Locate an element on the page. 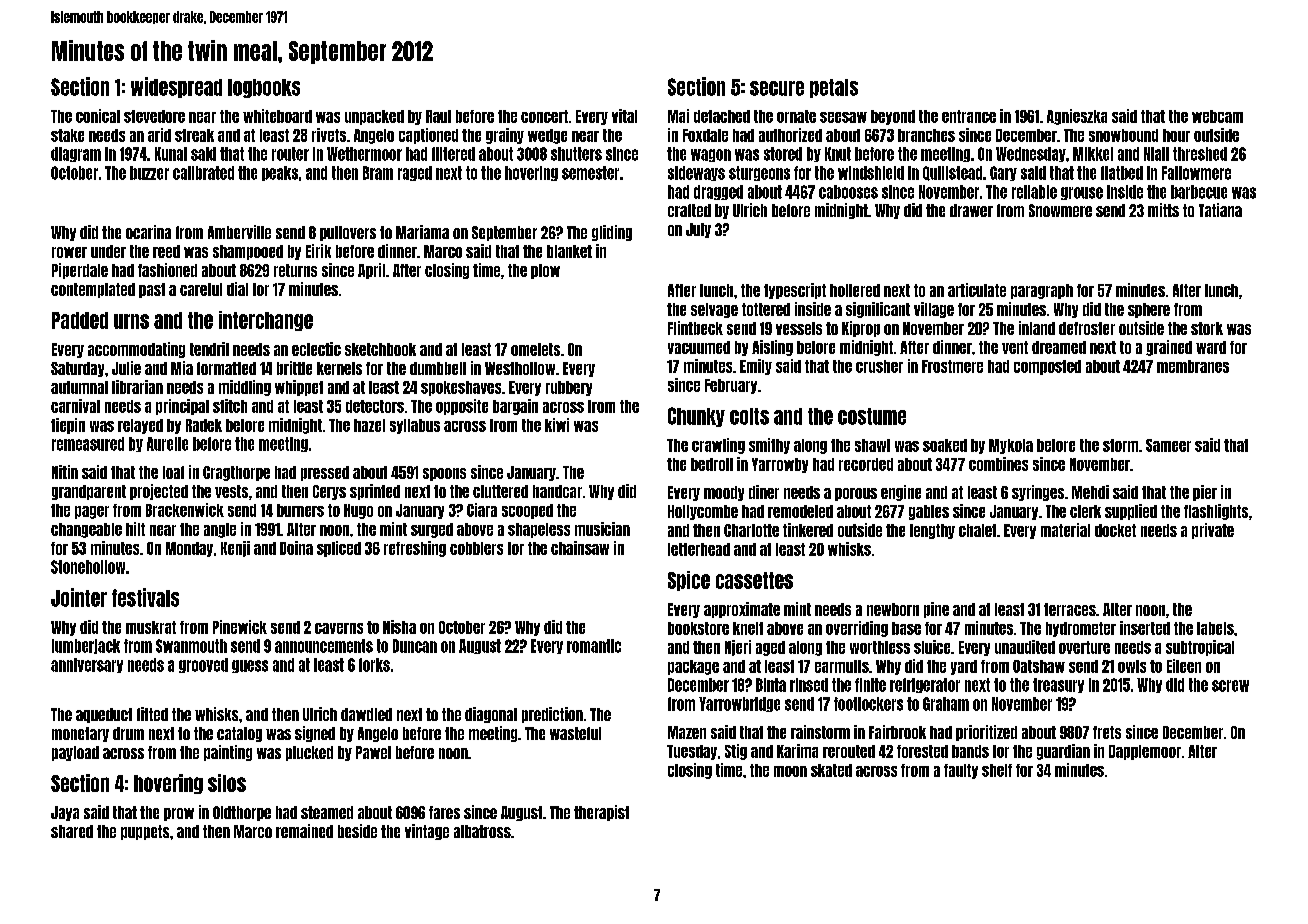  kiwi is located at coordinates (557, 425).
